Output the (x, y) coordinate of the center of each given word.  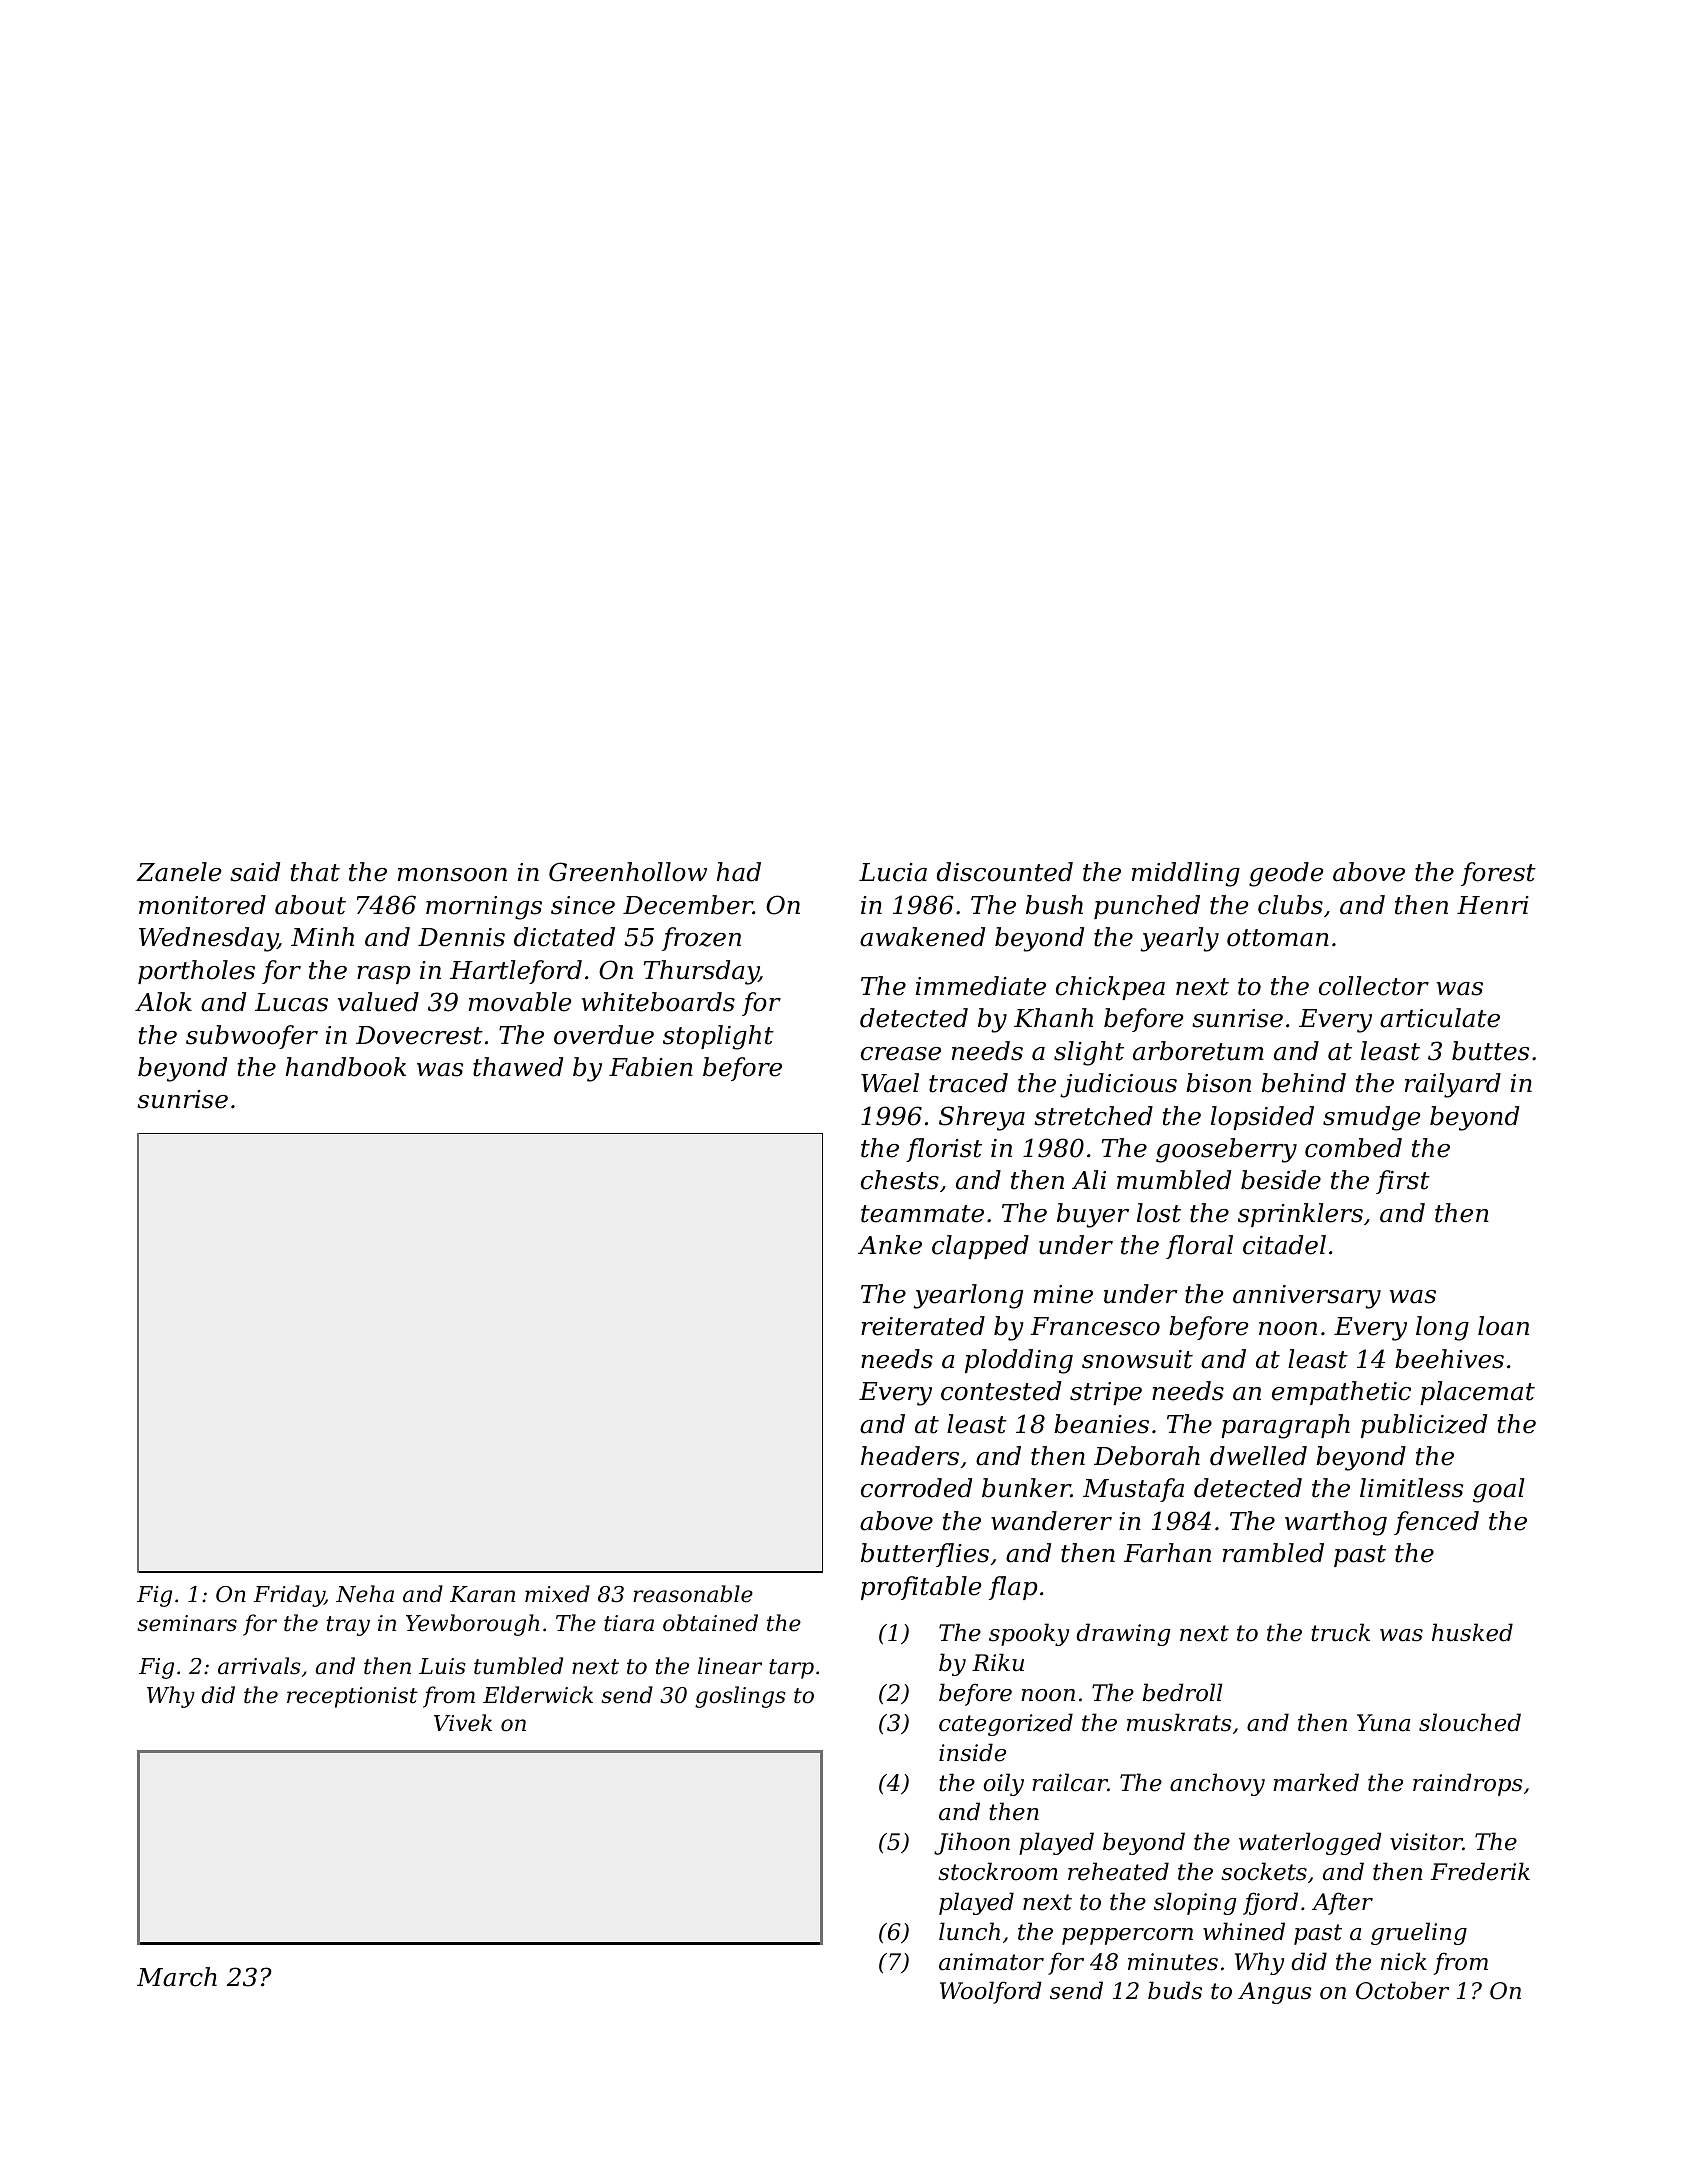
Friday (289, 1596)
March (177, 1977)
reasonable (693, 1594)
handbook (346, 1067)
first (1403, 1182)
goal (1499, 1490)
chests (900, 1180)
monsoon (452, 875)
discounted (1005, 872)
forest (1498, 874)
